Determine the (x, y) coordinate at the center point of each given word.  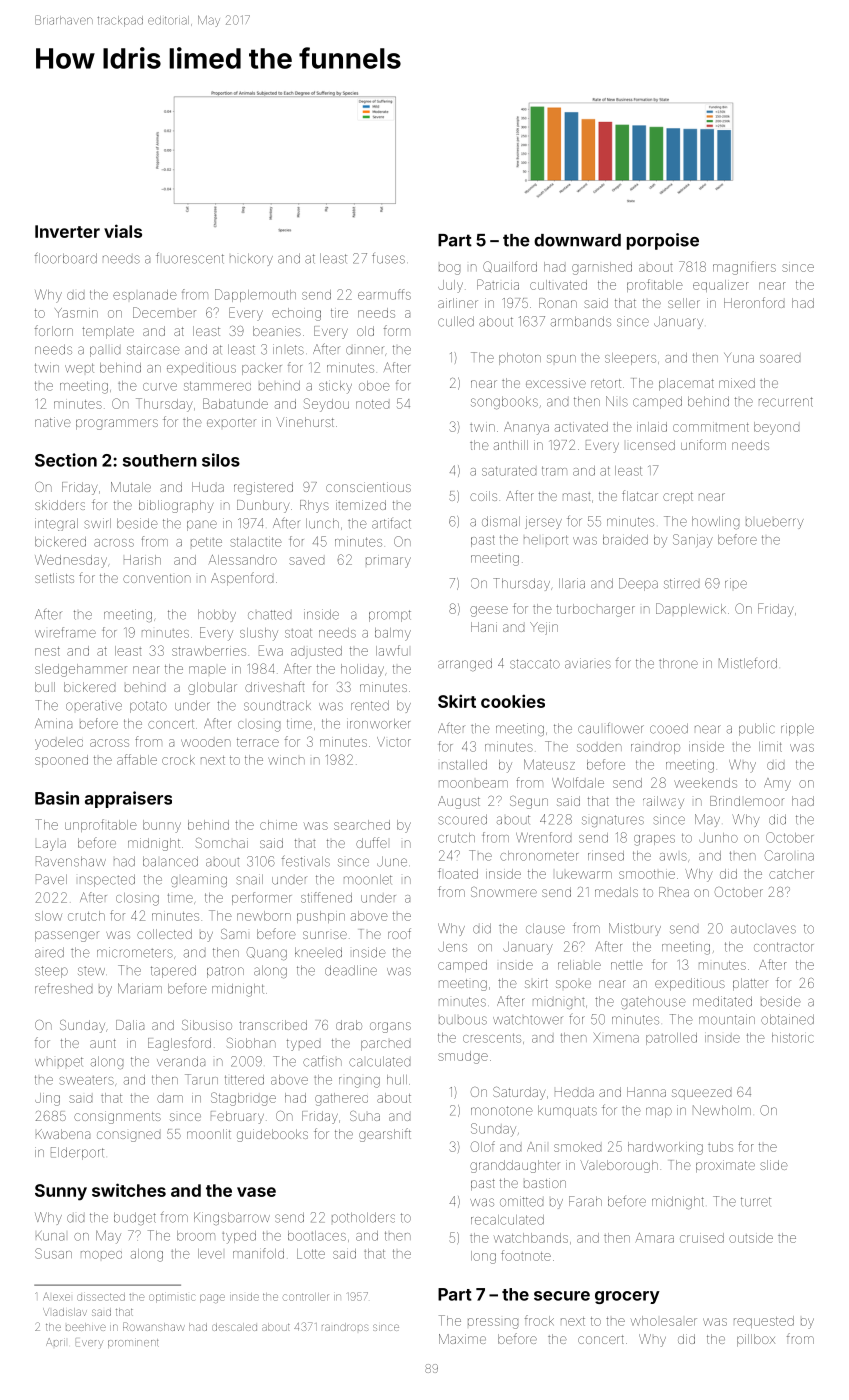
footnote (526, 1255)
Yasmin (76, 313)
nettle (627, 965)
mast (577, 497)
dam (170, 1098)
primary (388, 562)
